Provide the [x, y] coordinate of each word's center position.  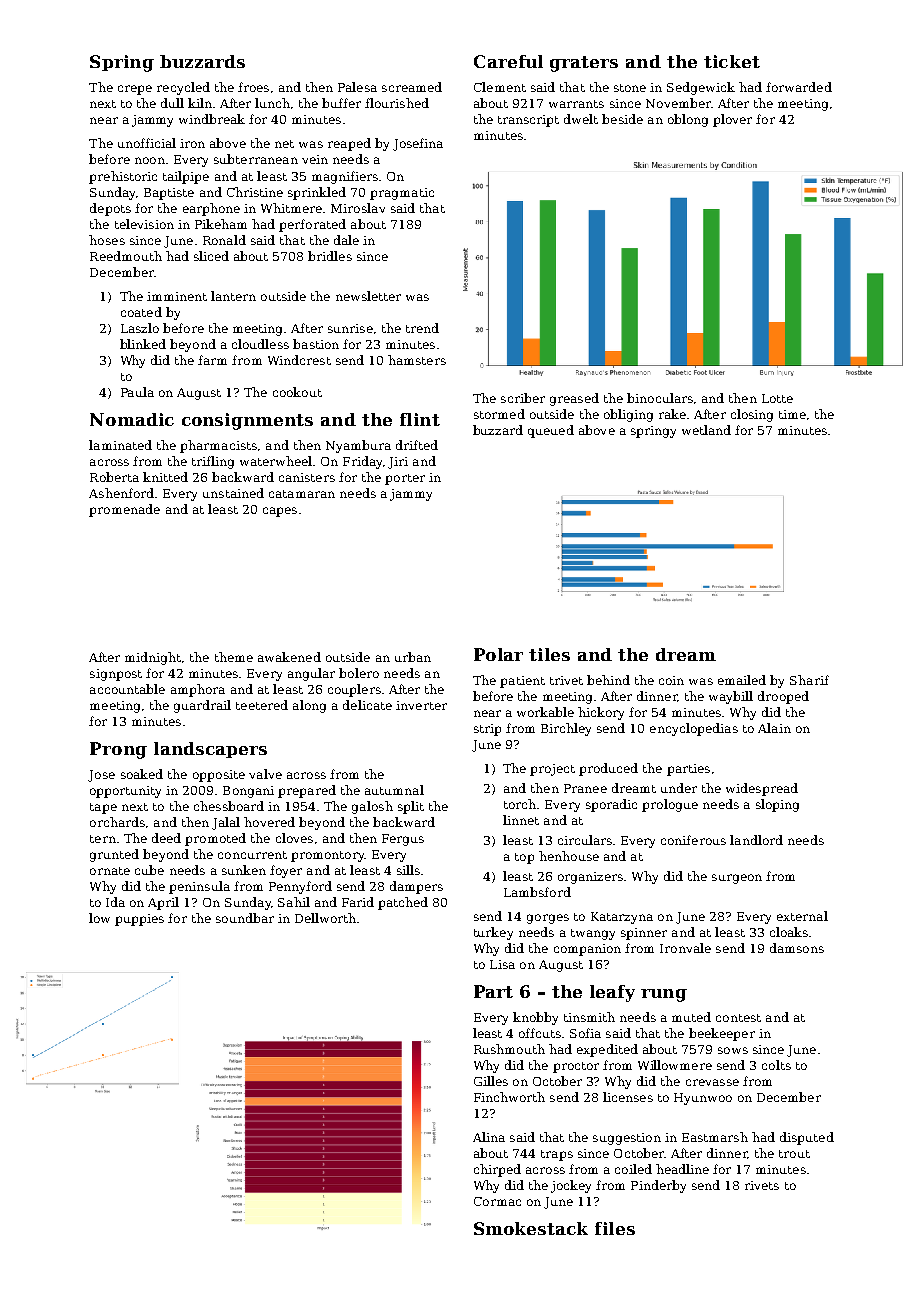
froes [253, 87]
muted [691, 1017]
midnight [153, 658]
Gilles [491, 1081]
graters [584, 64]
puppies [139, 920]
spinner [644, 934]
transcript [528, 121]
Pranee [585, 788]
